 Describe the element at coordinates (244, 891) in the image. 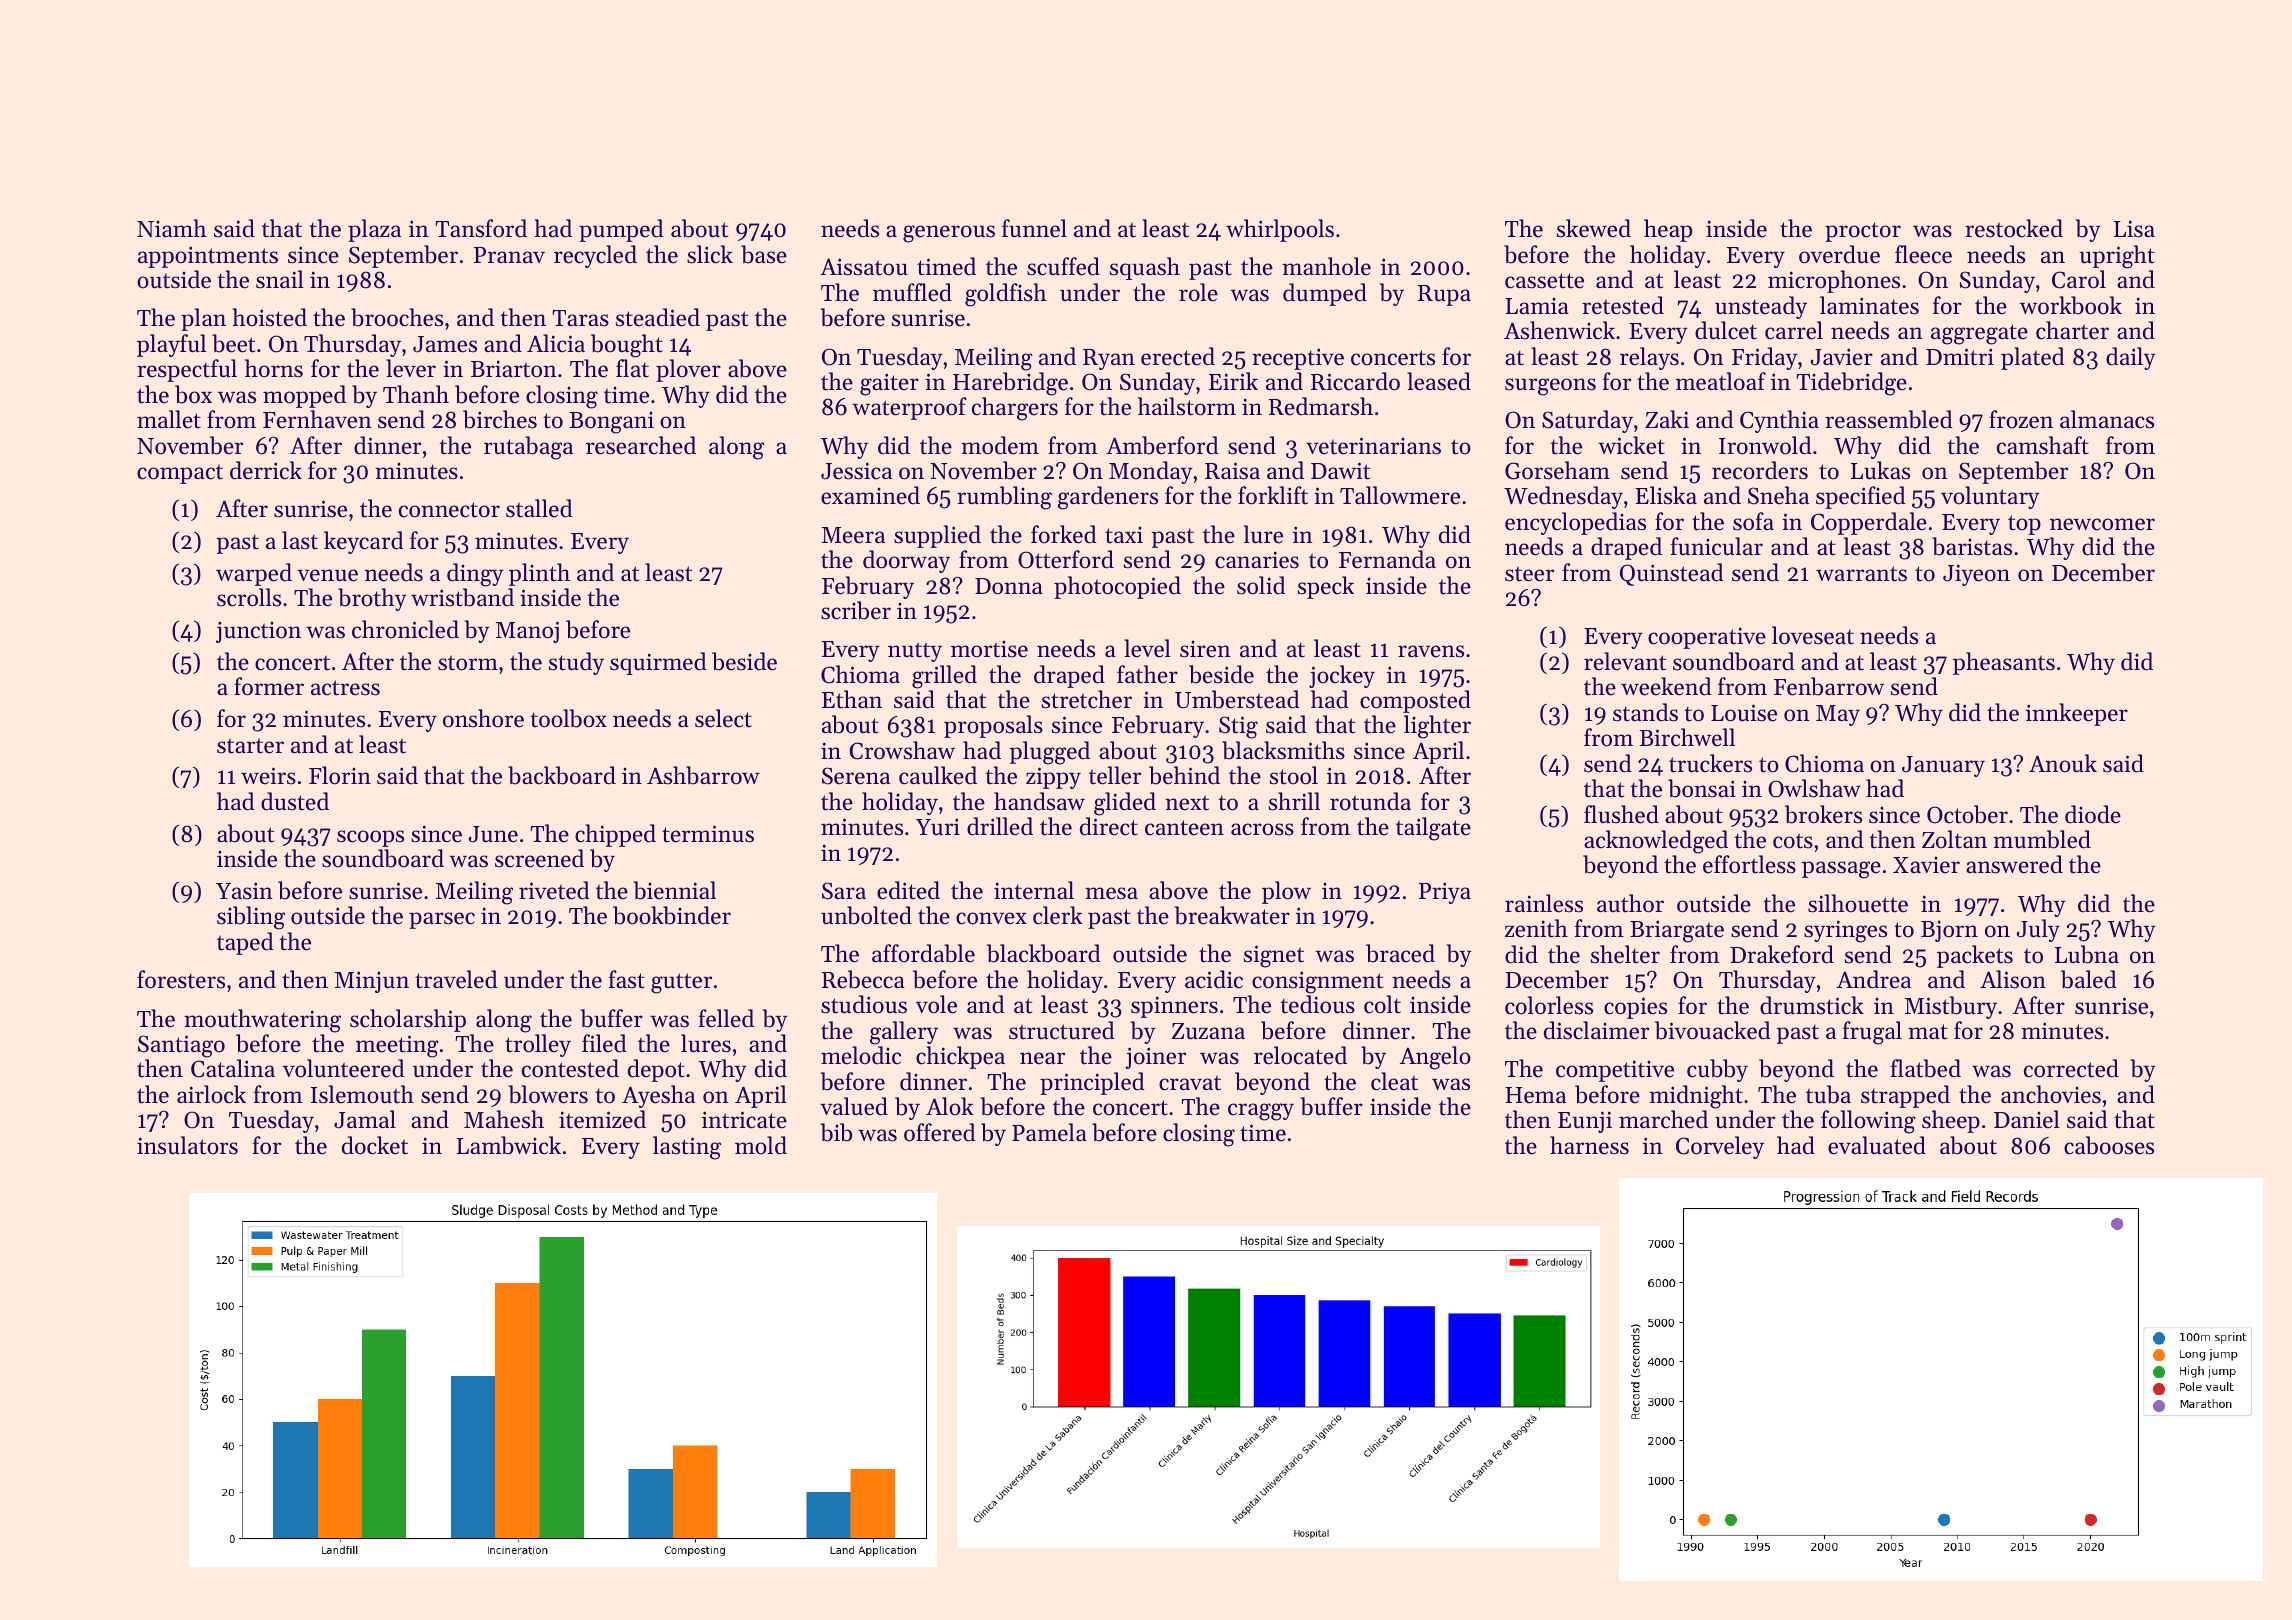

I see `Yasin` at that location.
